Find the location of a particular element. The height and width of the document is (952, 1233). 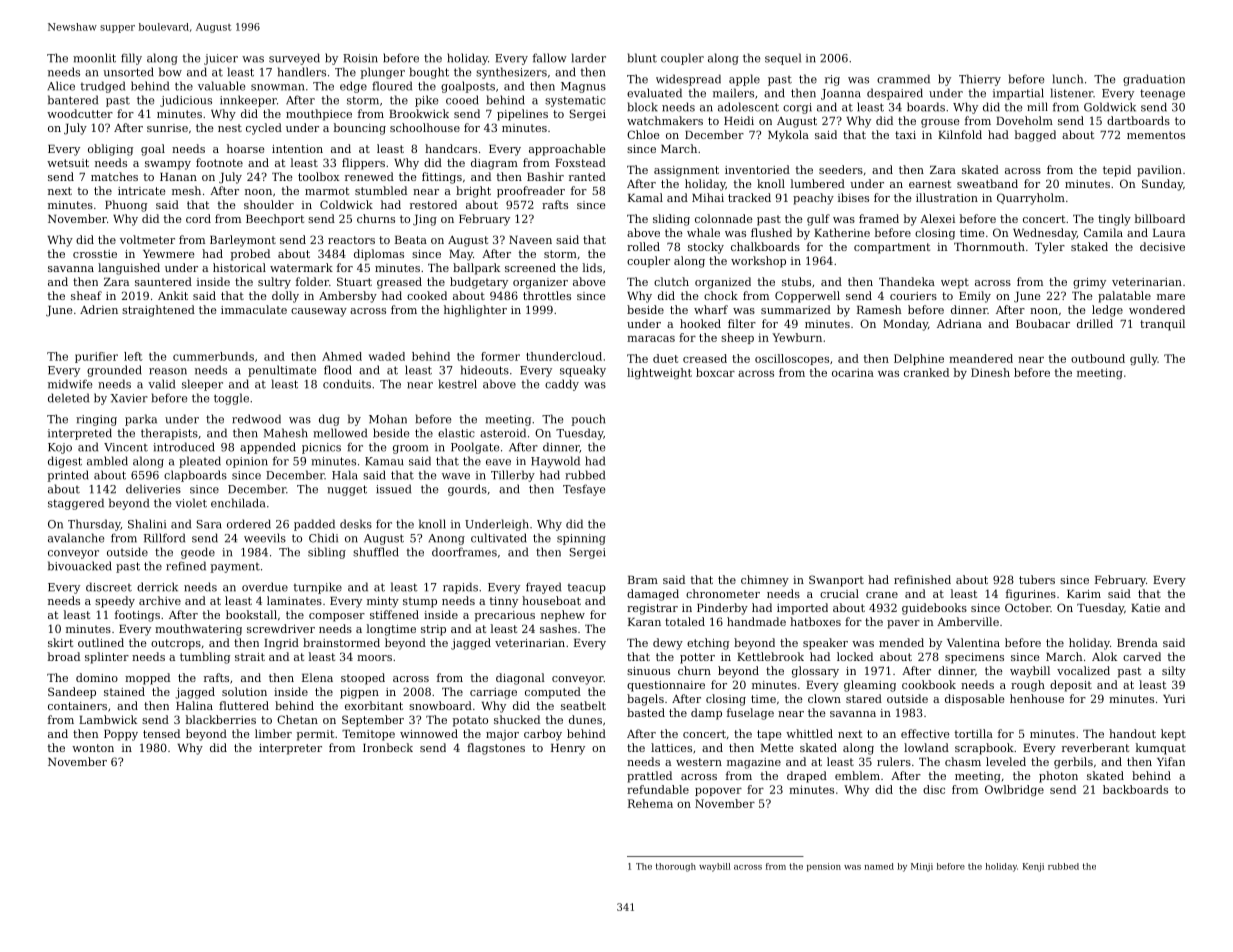

palatable is located at coordinates (1124, 297).
